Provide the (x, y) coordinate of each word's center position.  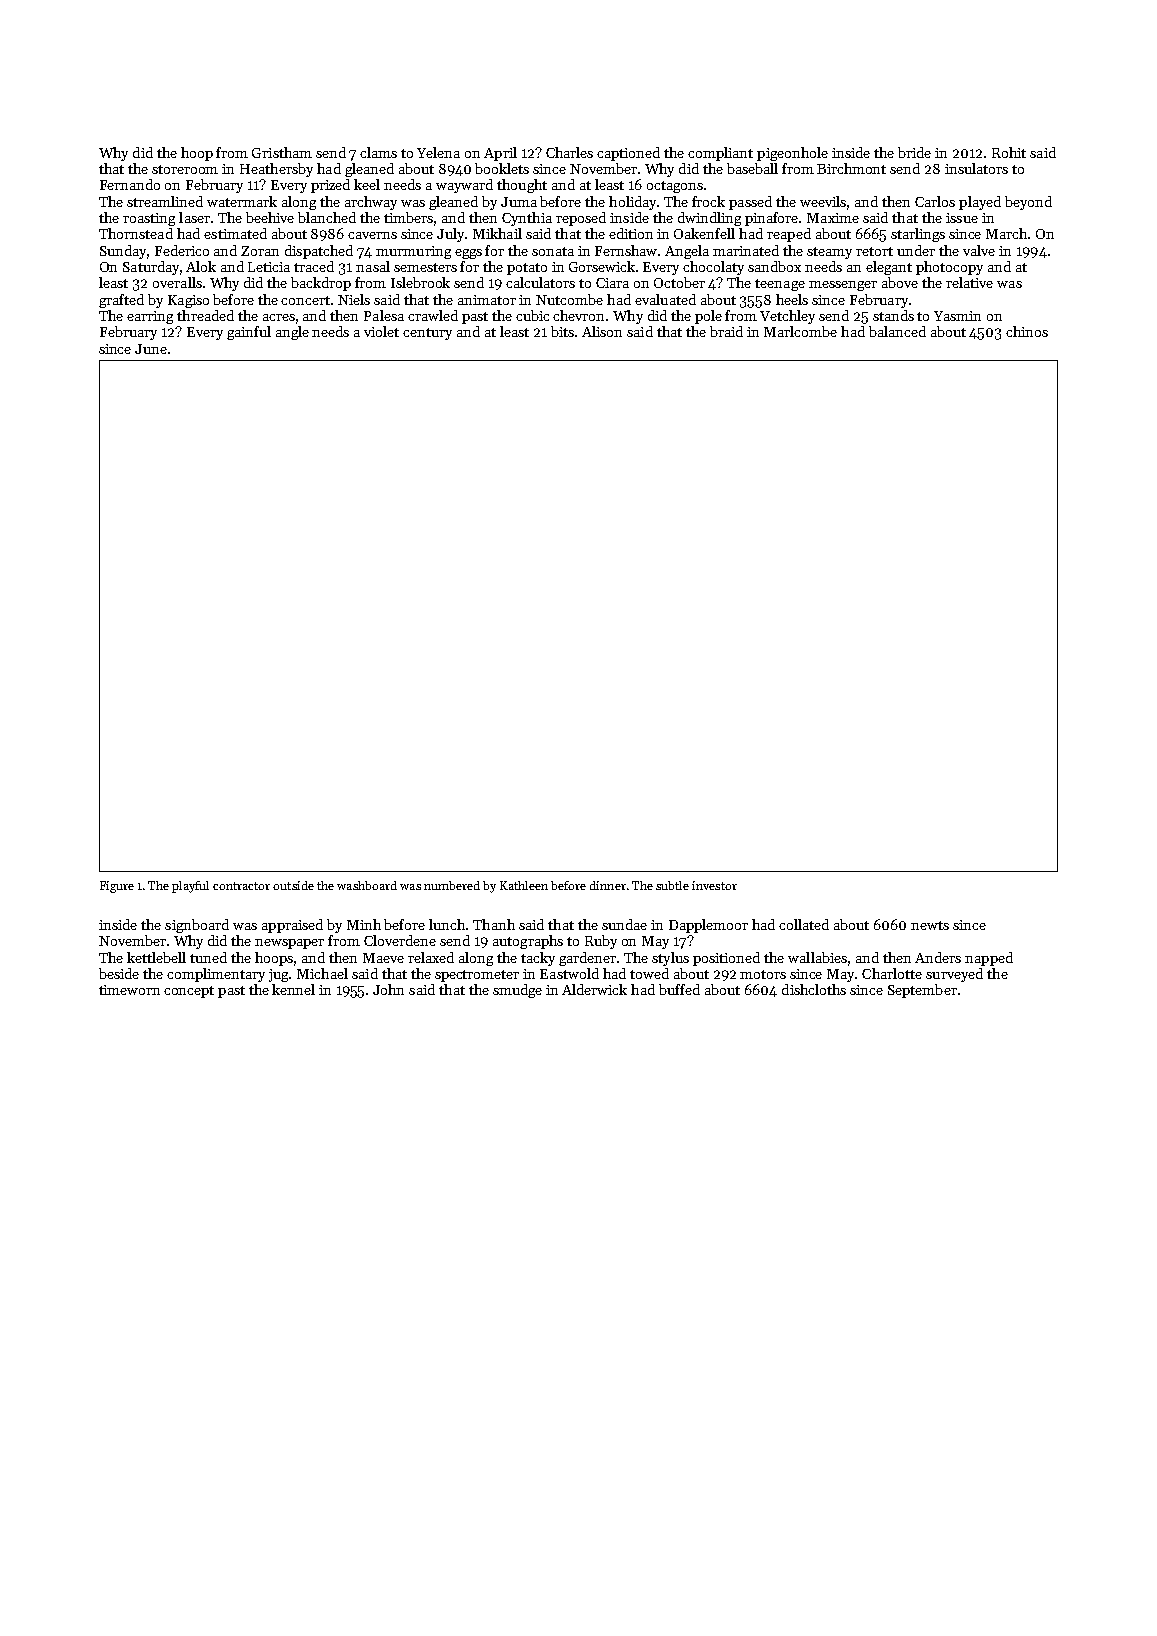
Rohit (1009, 152)
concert (305, 300)
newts (930, 925)
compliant (720, 154)
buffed (679, 989)
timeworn (129, 990)
